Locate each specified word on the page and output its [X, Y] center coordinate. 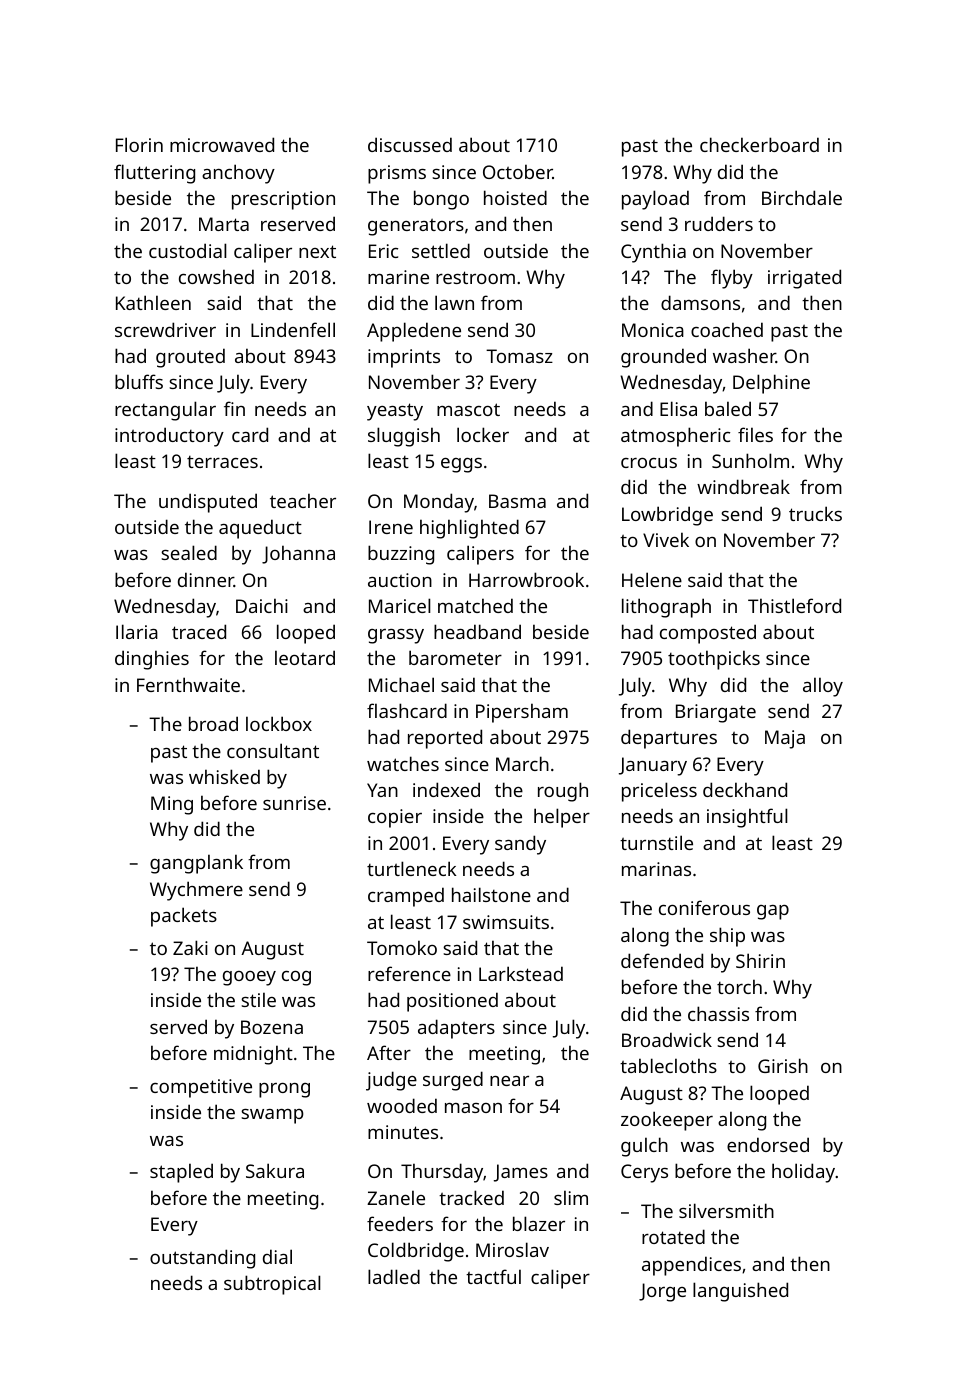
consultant [273, 750]
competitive [201, 1088]
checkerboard [759, 144]
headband [477, 631]
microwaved [222, 144]
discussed [410, 144]
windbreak [743, 486]
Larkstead [521, 973]
